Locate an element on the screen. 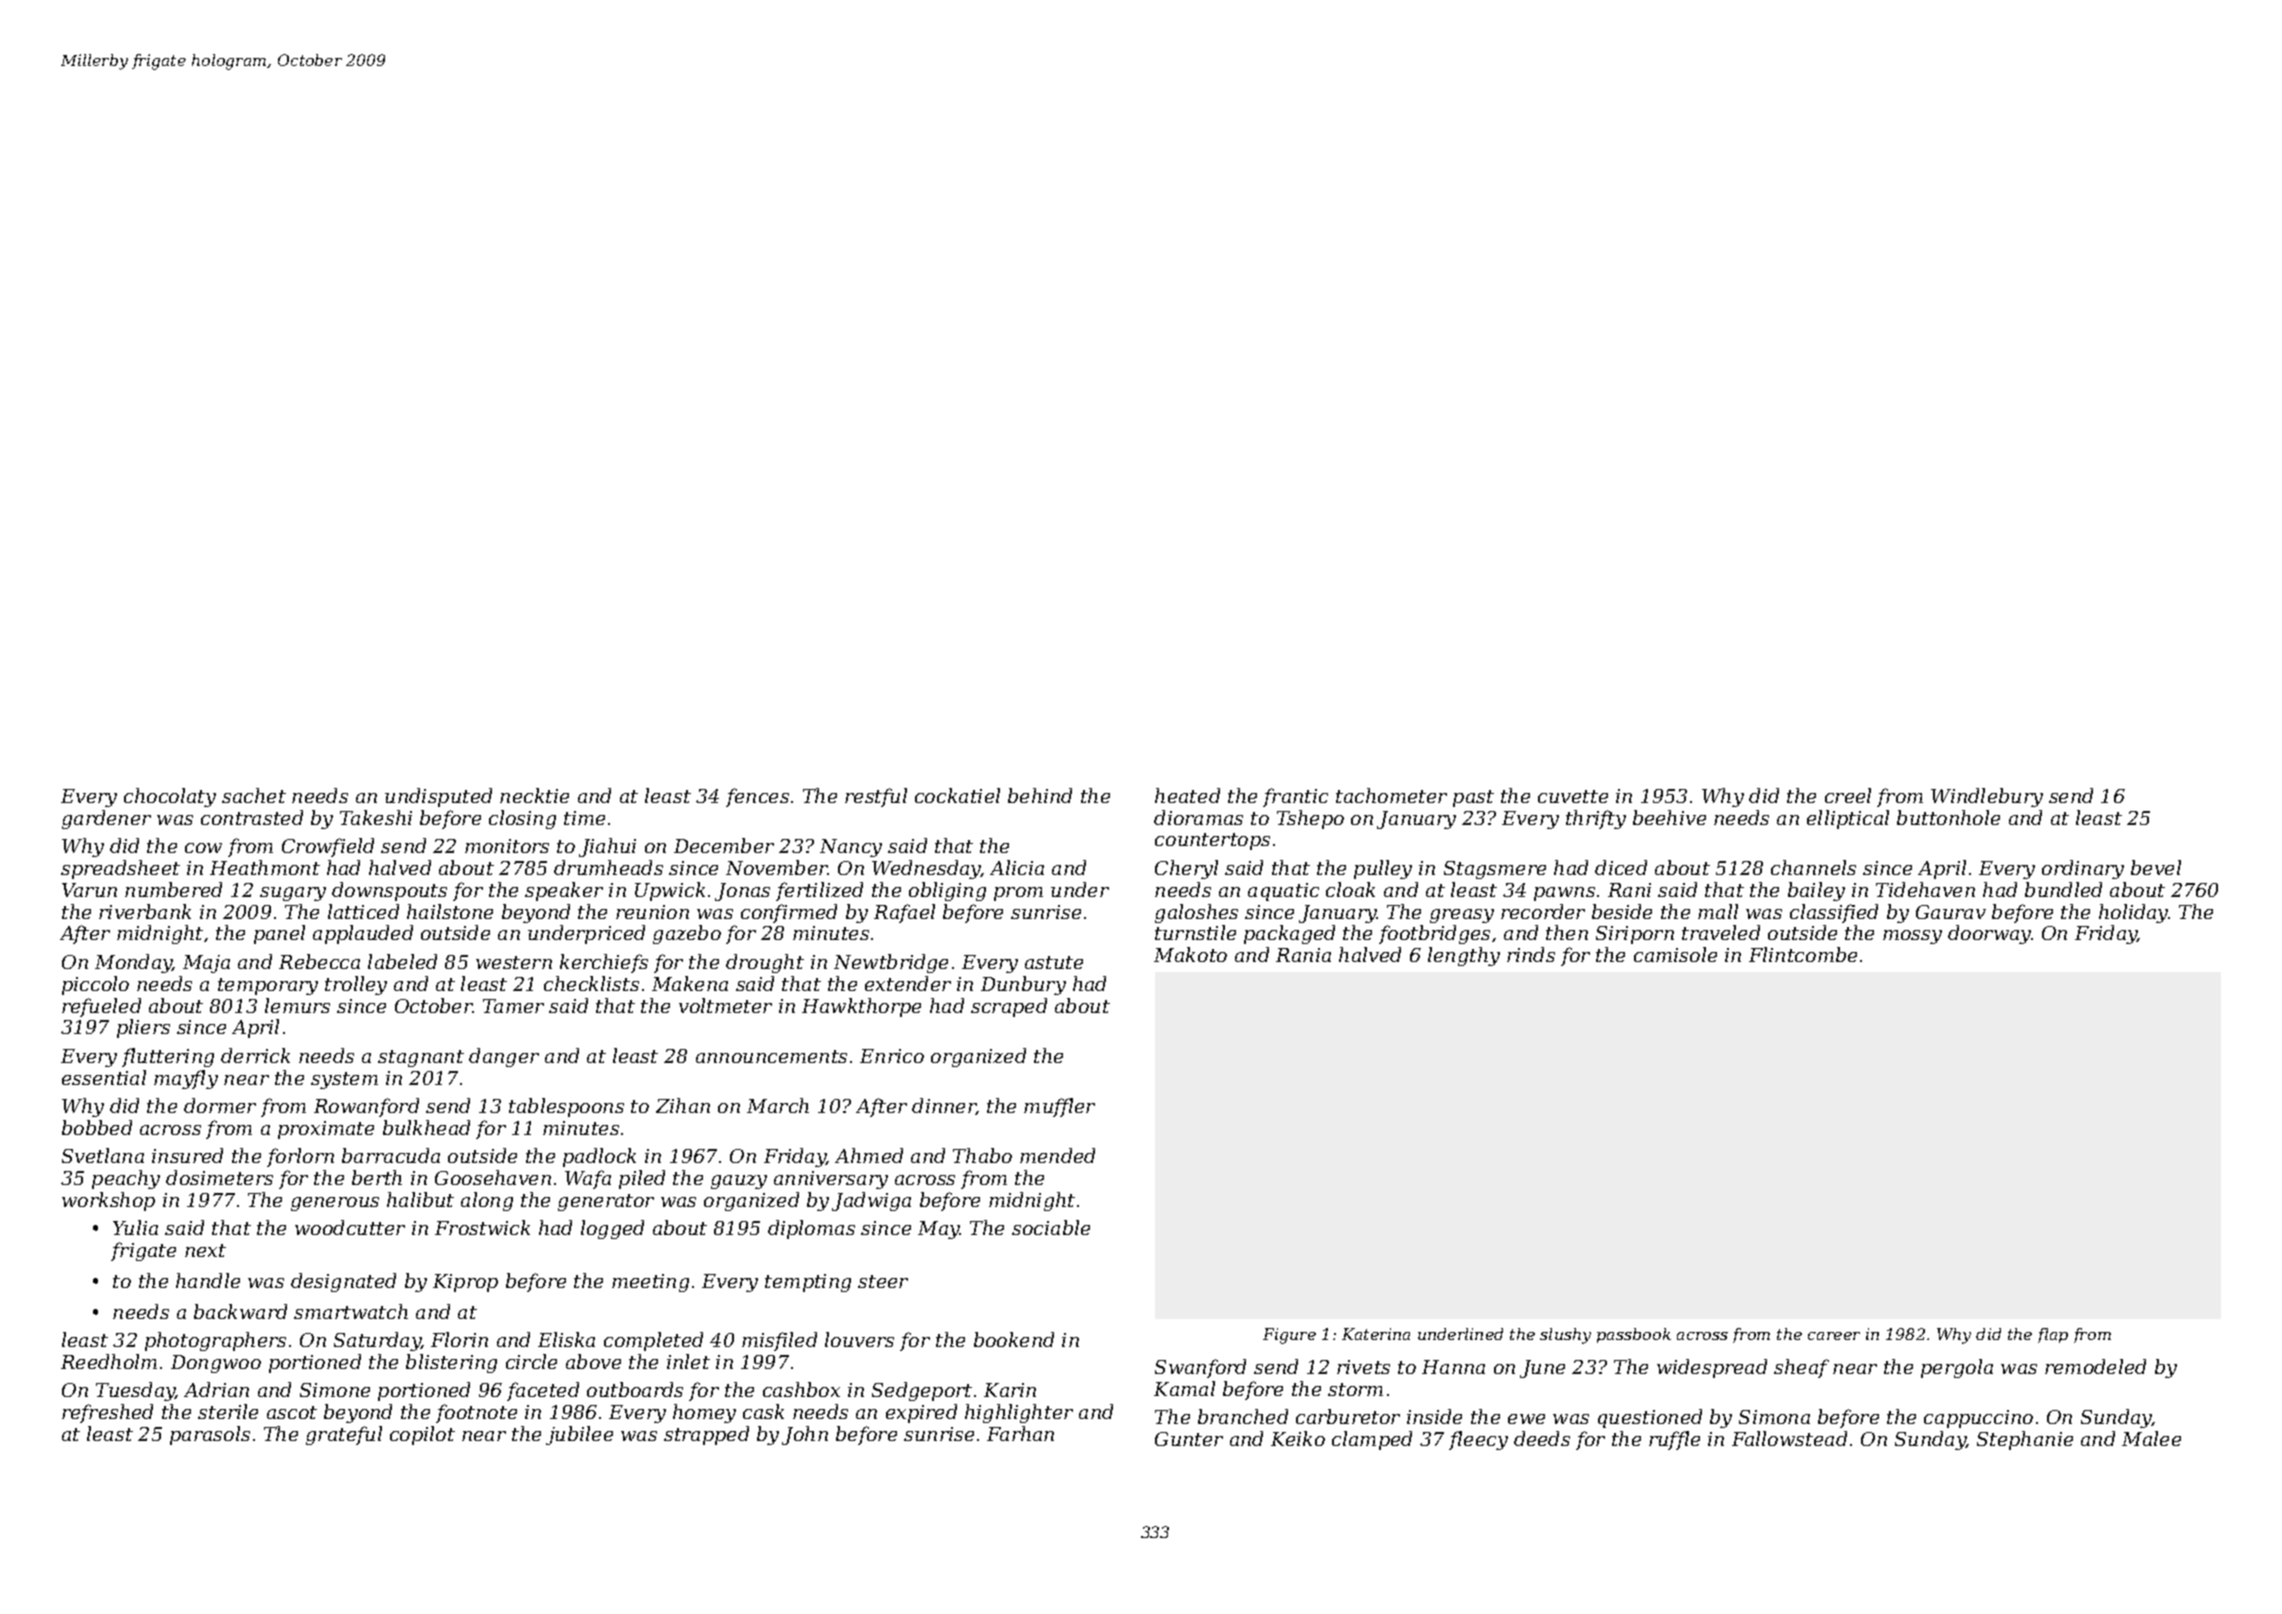 The width and height of the screenshot is (2282, 1614). camisole is located at coordinates (1675, 954).
